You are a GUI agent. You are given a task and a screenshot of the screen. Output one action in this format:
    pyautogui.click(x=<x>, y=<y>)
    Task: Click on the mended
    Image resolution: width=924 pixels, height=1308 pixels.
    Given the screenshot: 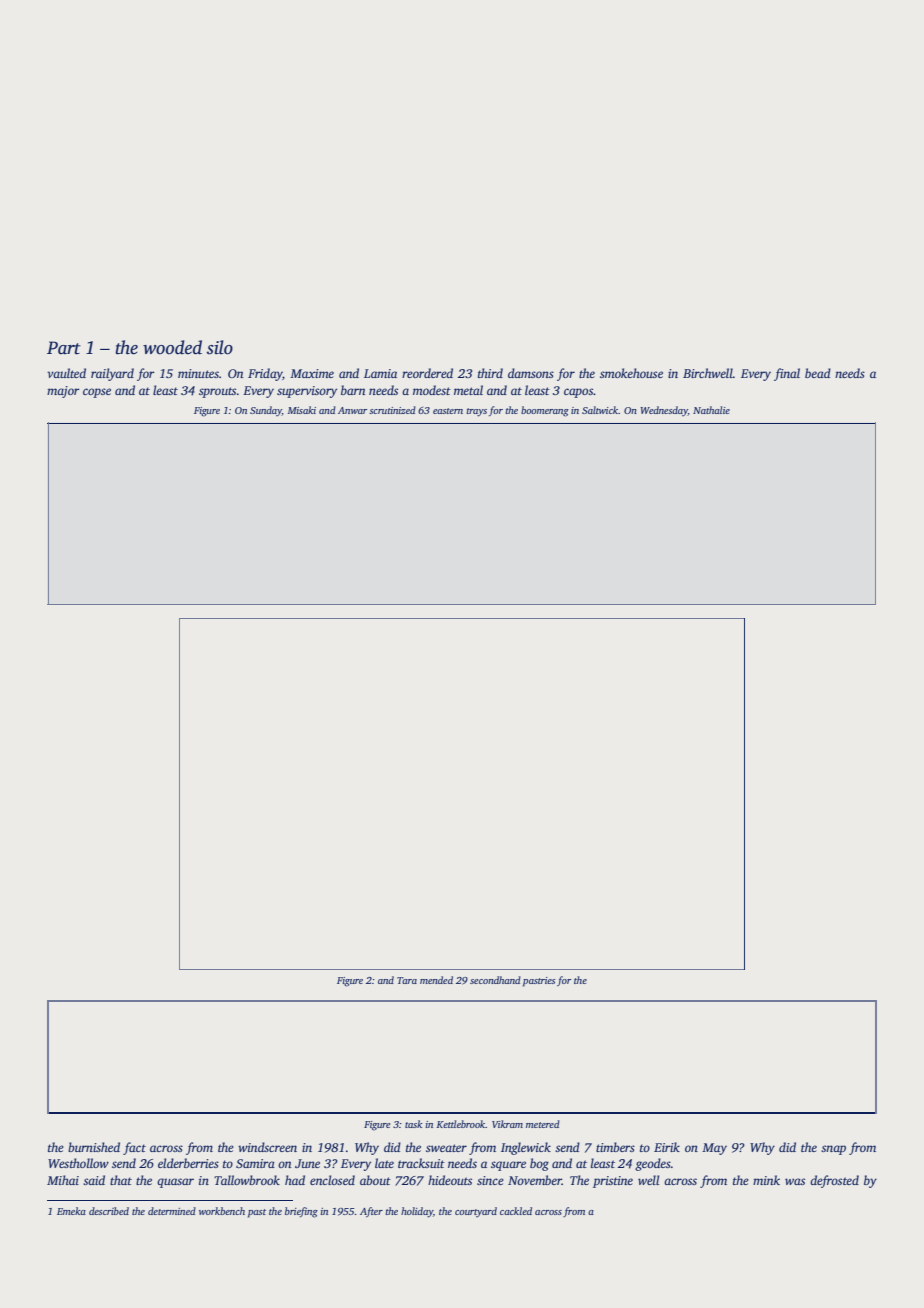 What is the action you would take?
    pyautogui.click(x=436, y=980)
